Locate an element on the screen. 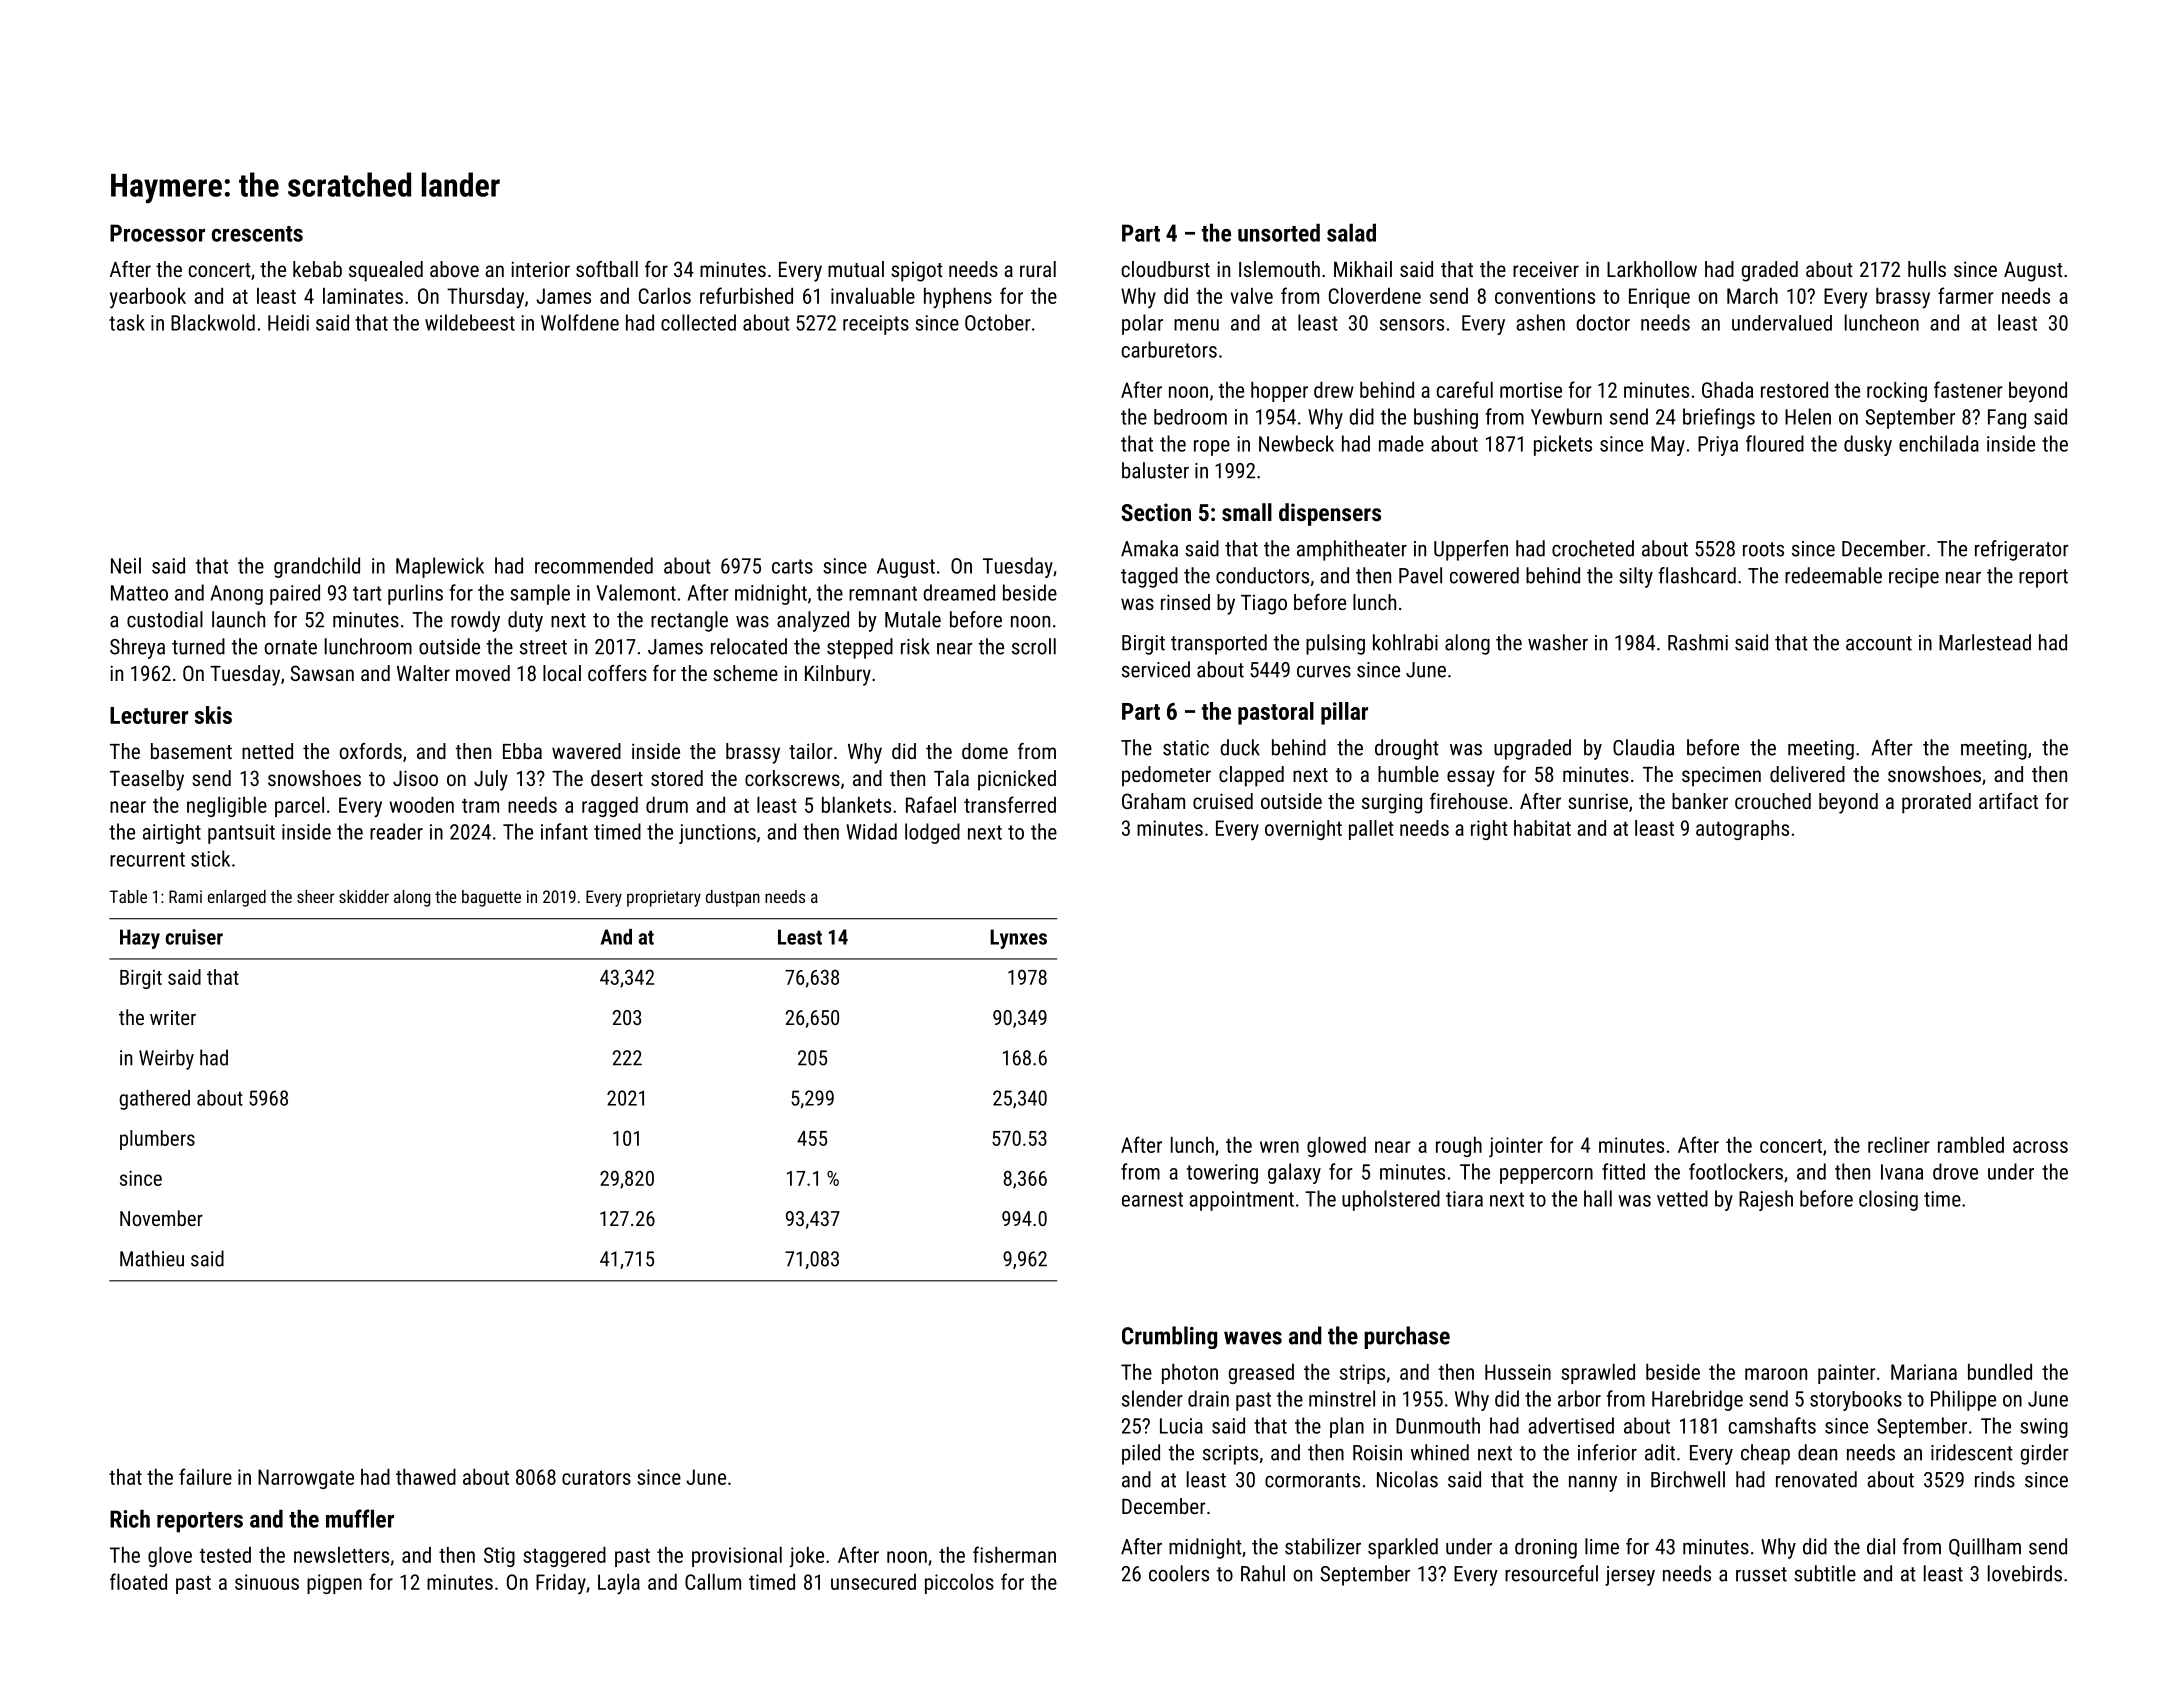 This screenshot has width=2178, height=1683. Hussein is located at coordinates (1518, 1372).
